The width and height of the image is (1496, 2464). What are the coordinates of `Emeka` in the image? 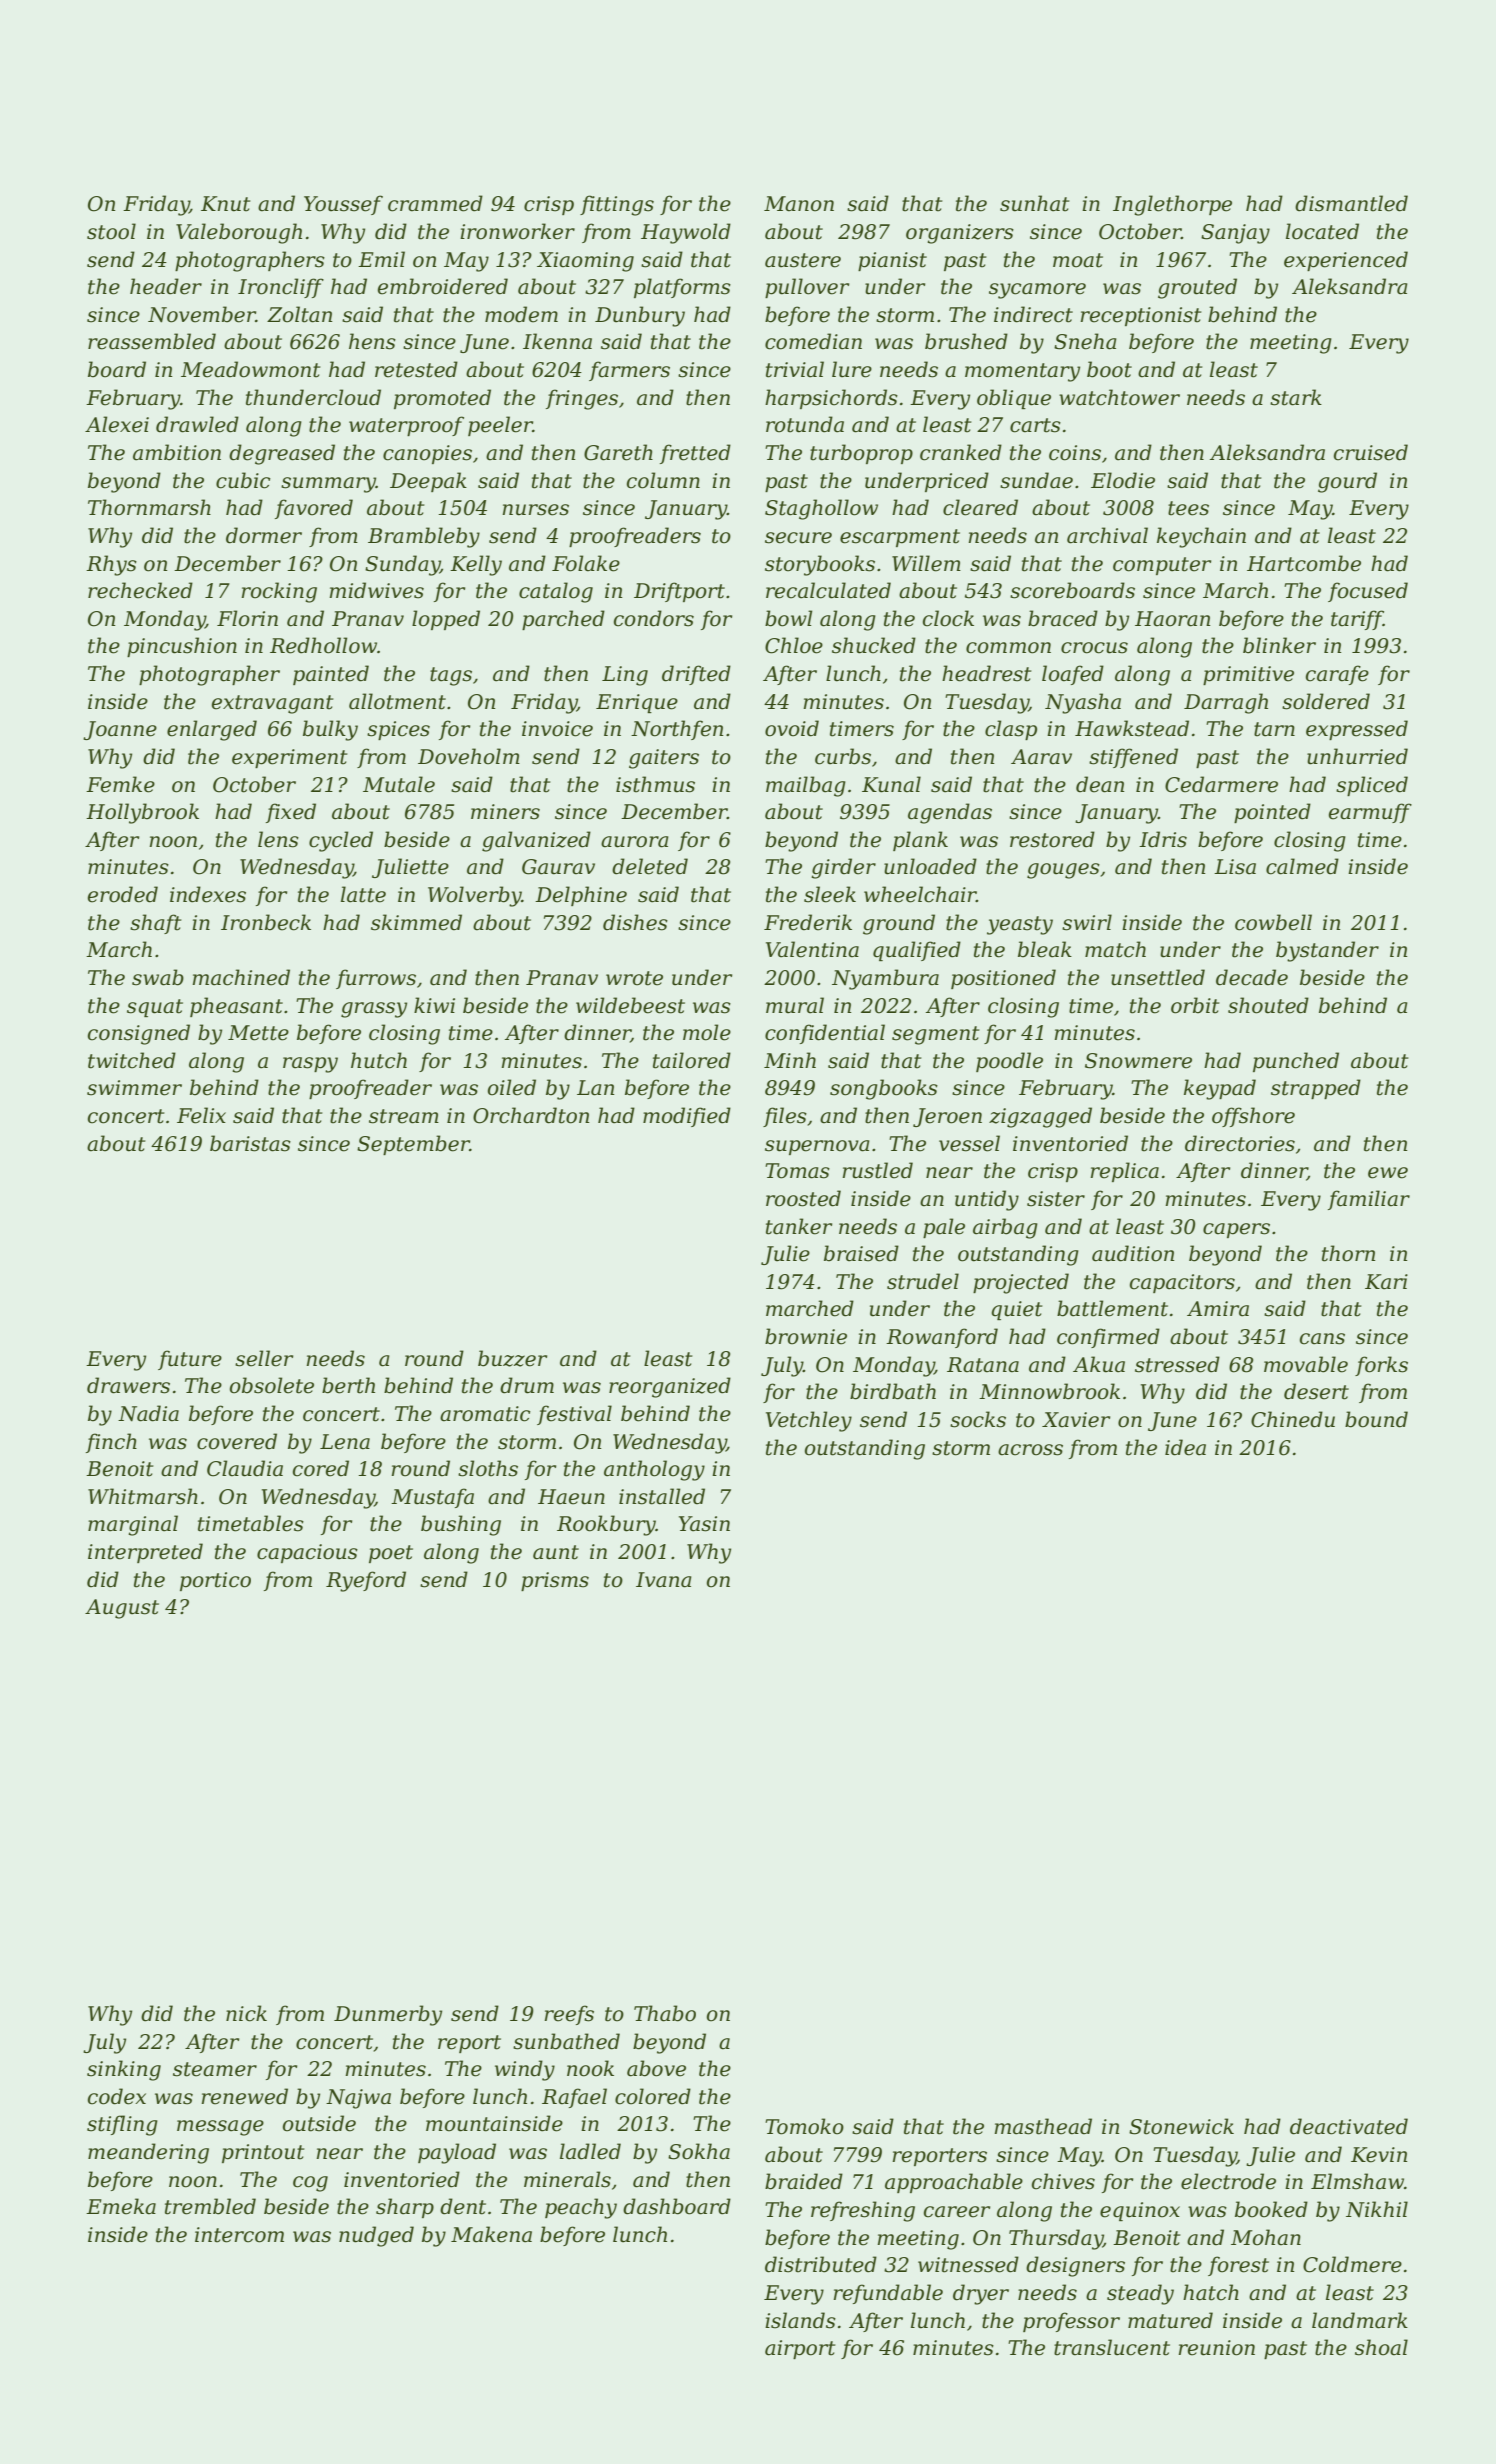 It's located at (121, 2206).
